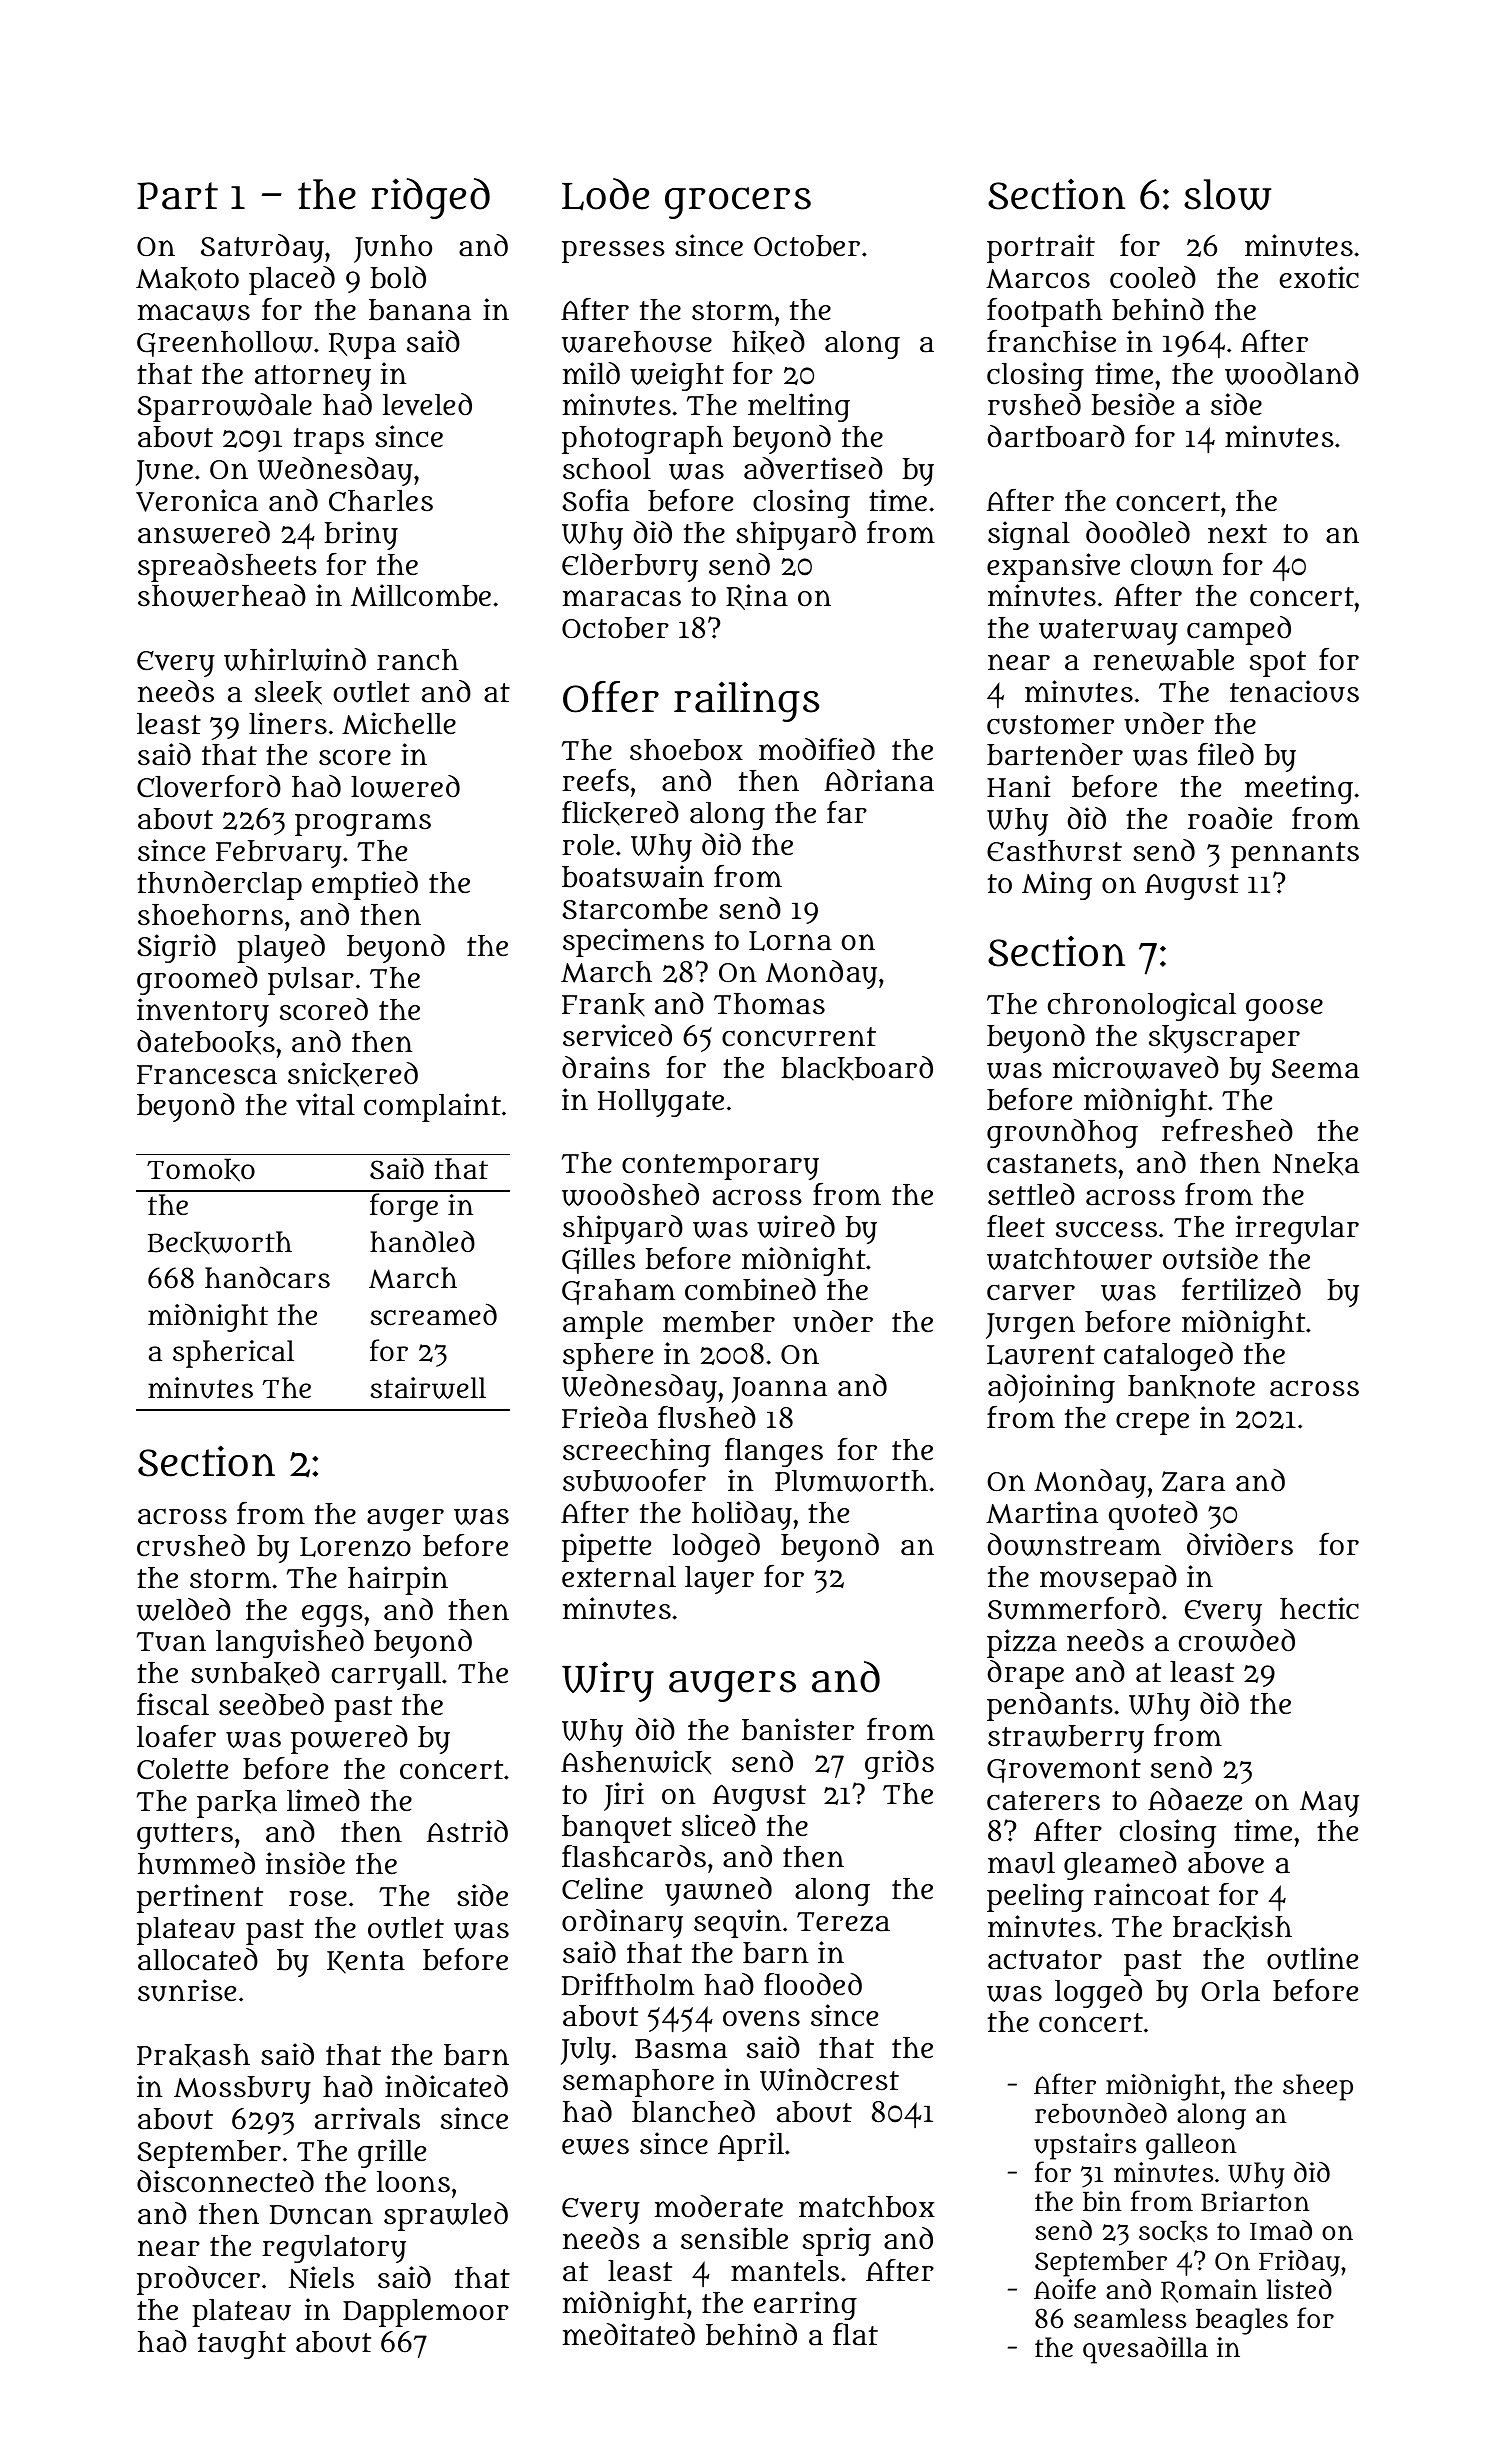  What do you see at coordinates (428, 1388) in the screenshot?
I see `stairwell` at bounding box center [428, 1388].
